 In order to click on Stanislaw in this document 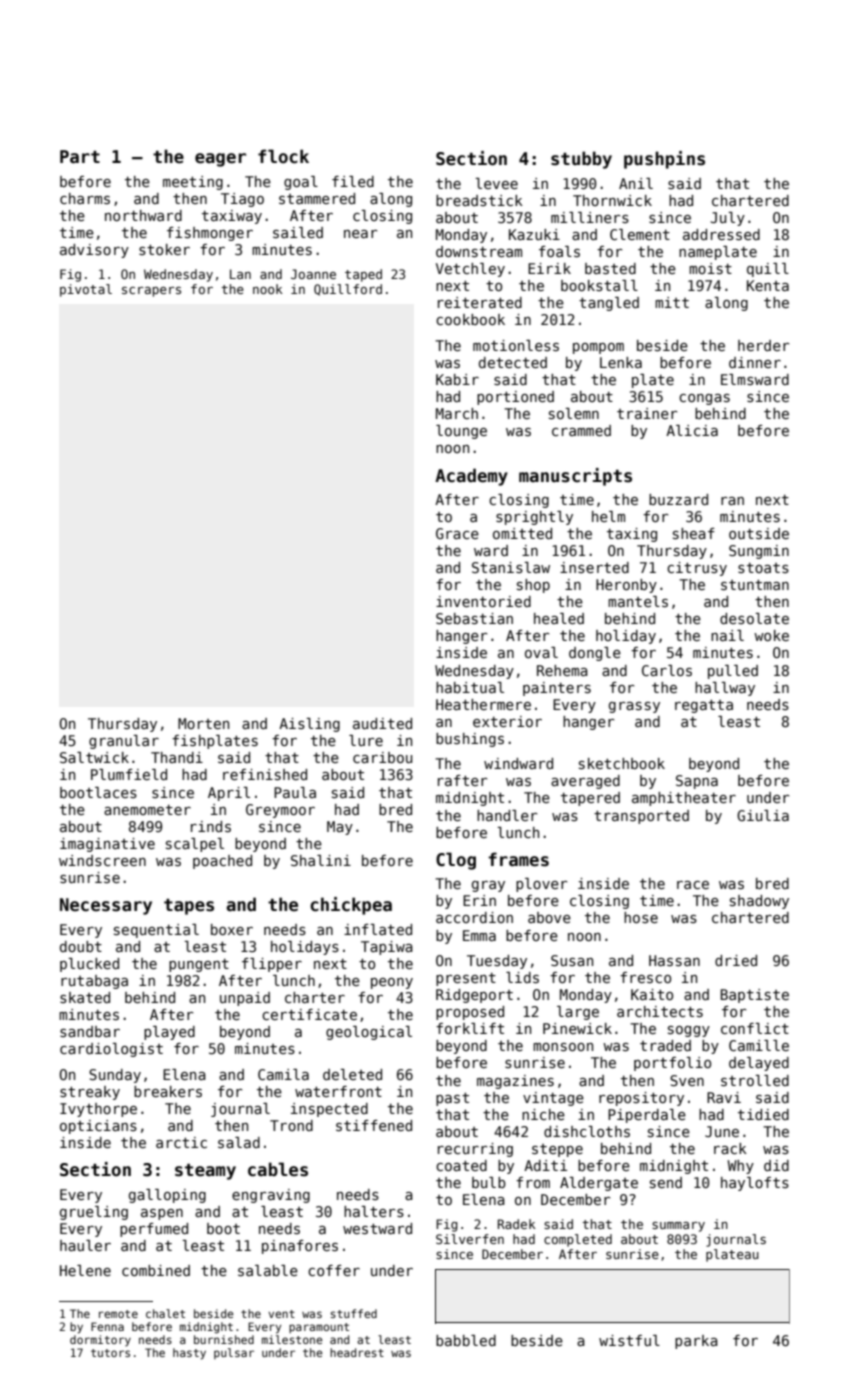, I will do `click(511, 567)`.
